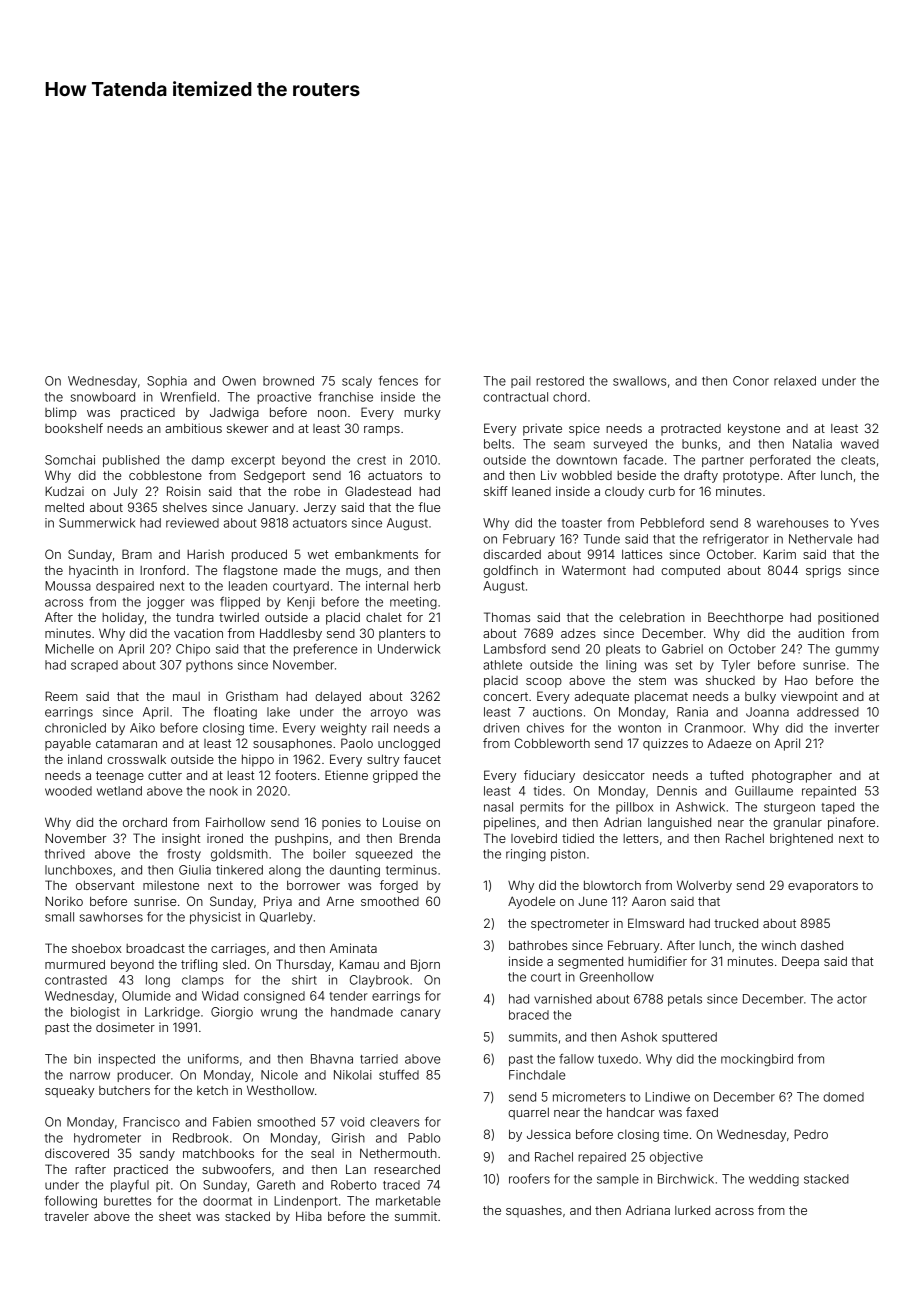 The width and height of the page is (924, 1308). Describe the element at coordinates (66, 1216) in the page. I see `traveler` at that location.
